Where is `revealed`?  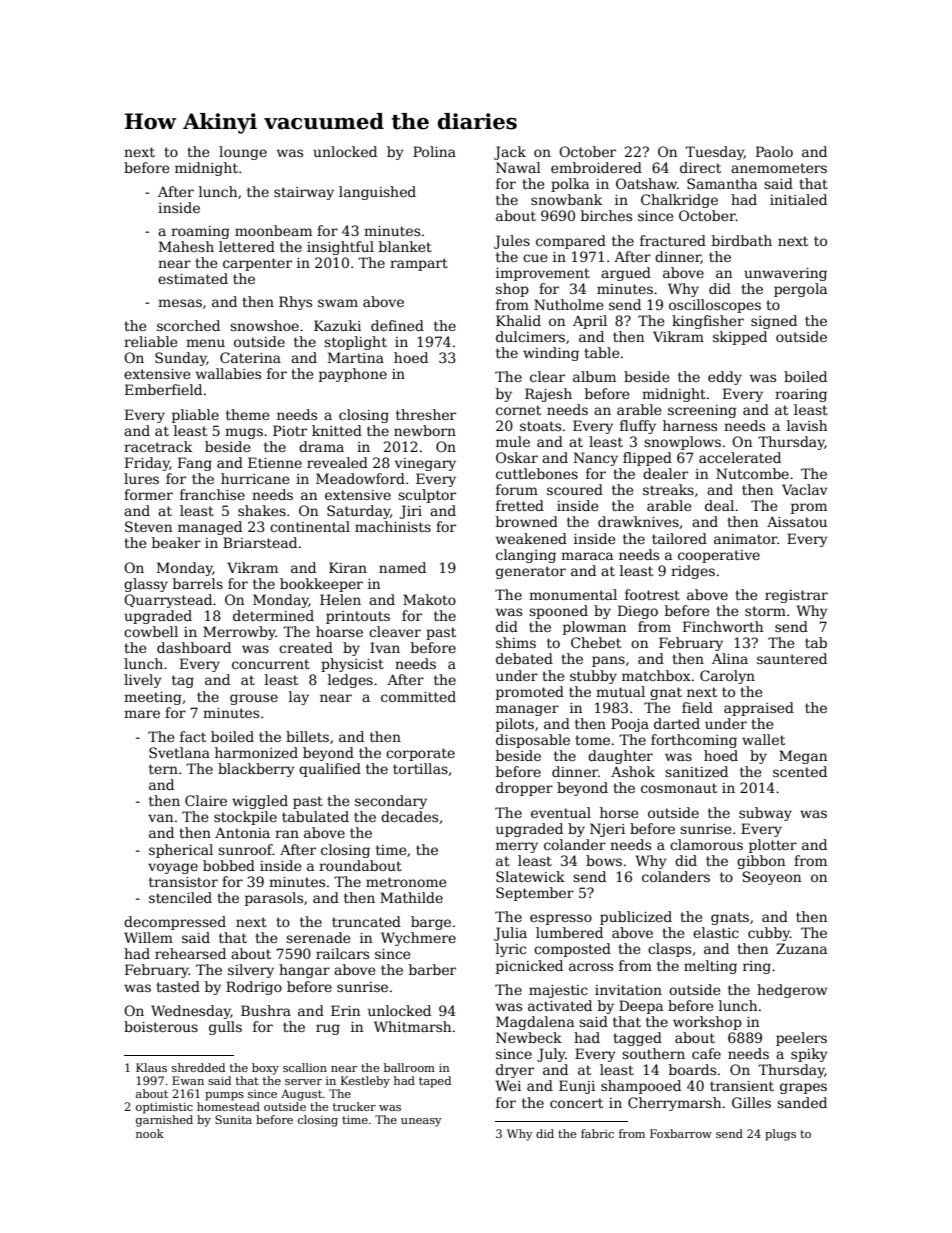 revealed is located at coordinates (337, 462).
